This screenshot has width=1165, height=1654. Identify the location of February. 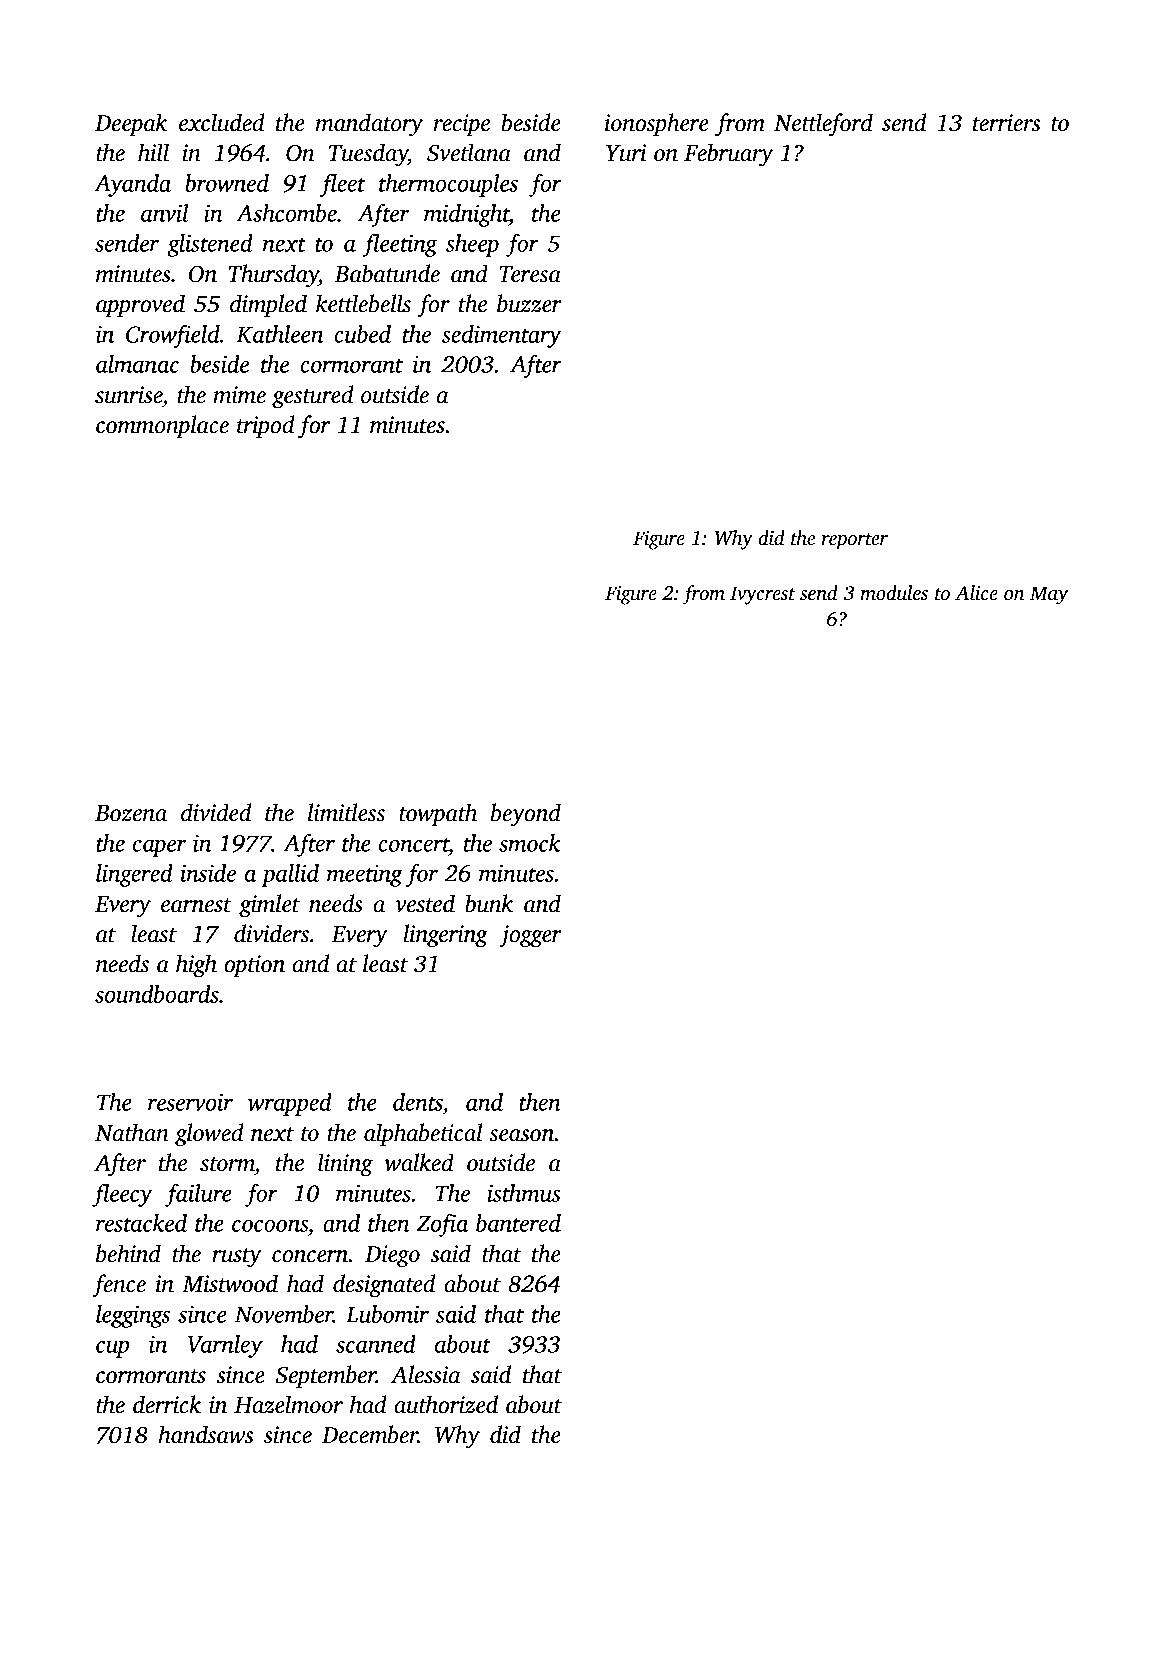
(728, 155).
